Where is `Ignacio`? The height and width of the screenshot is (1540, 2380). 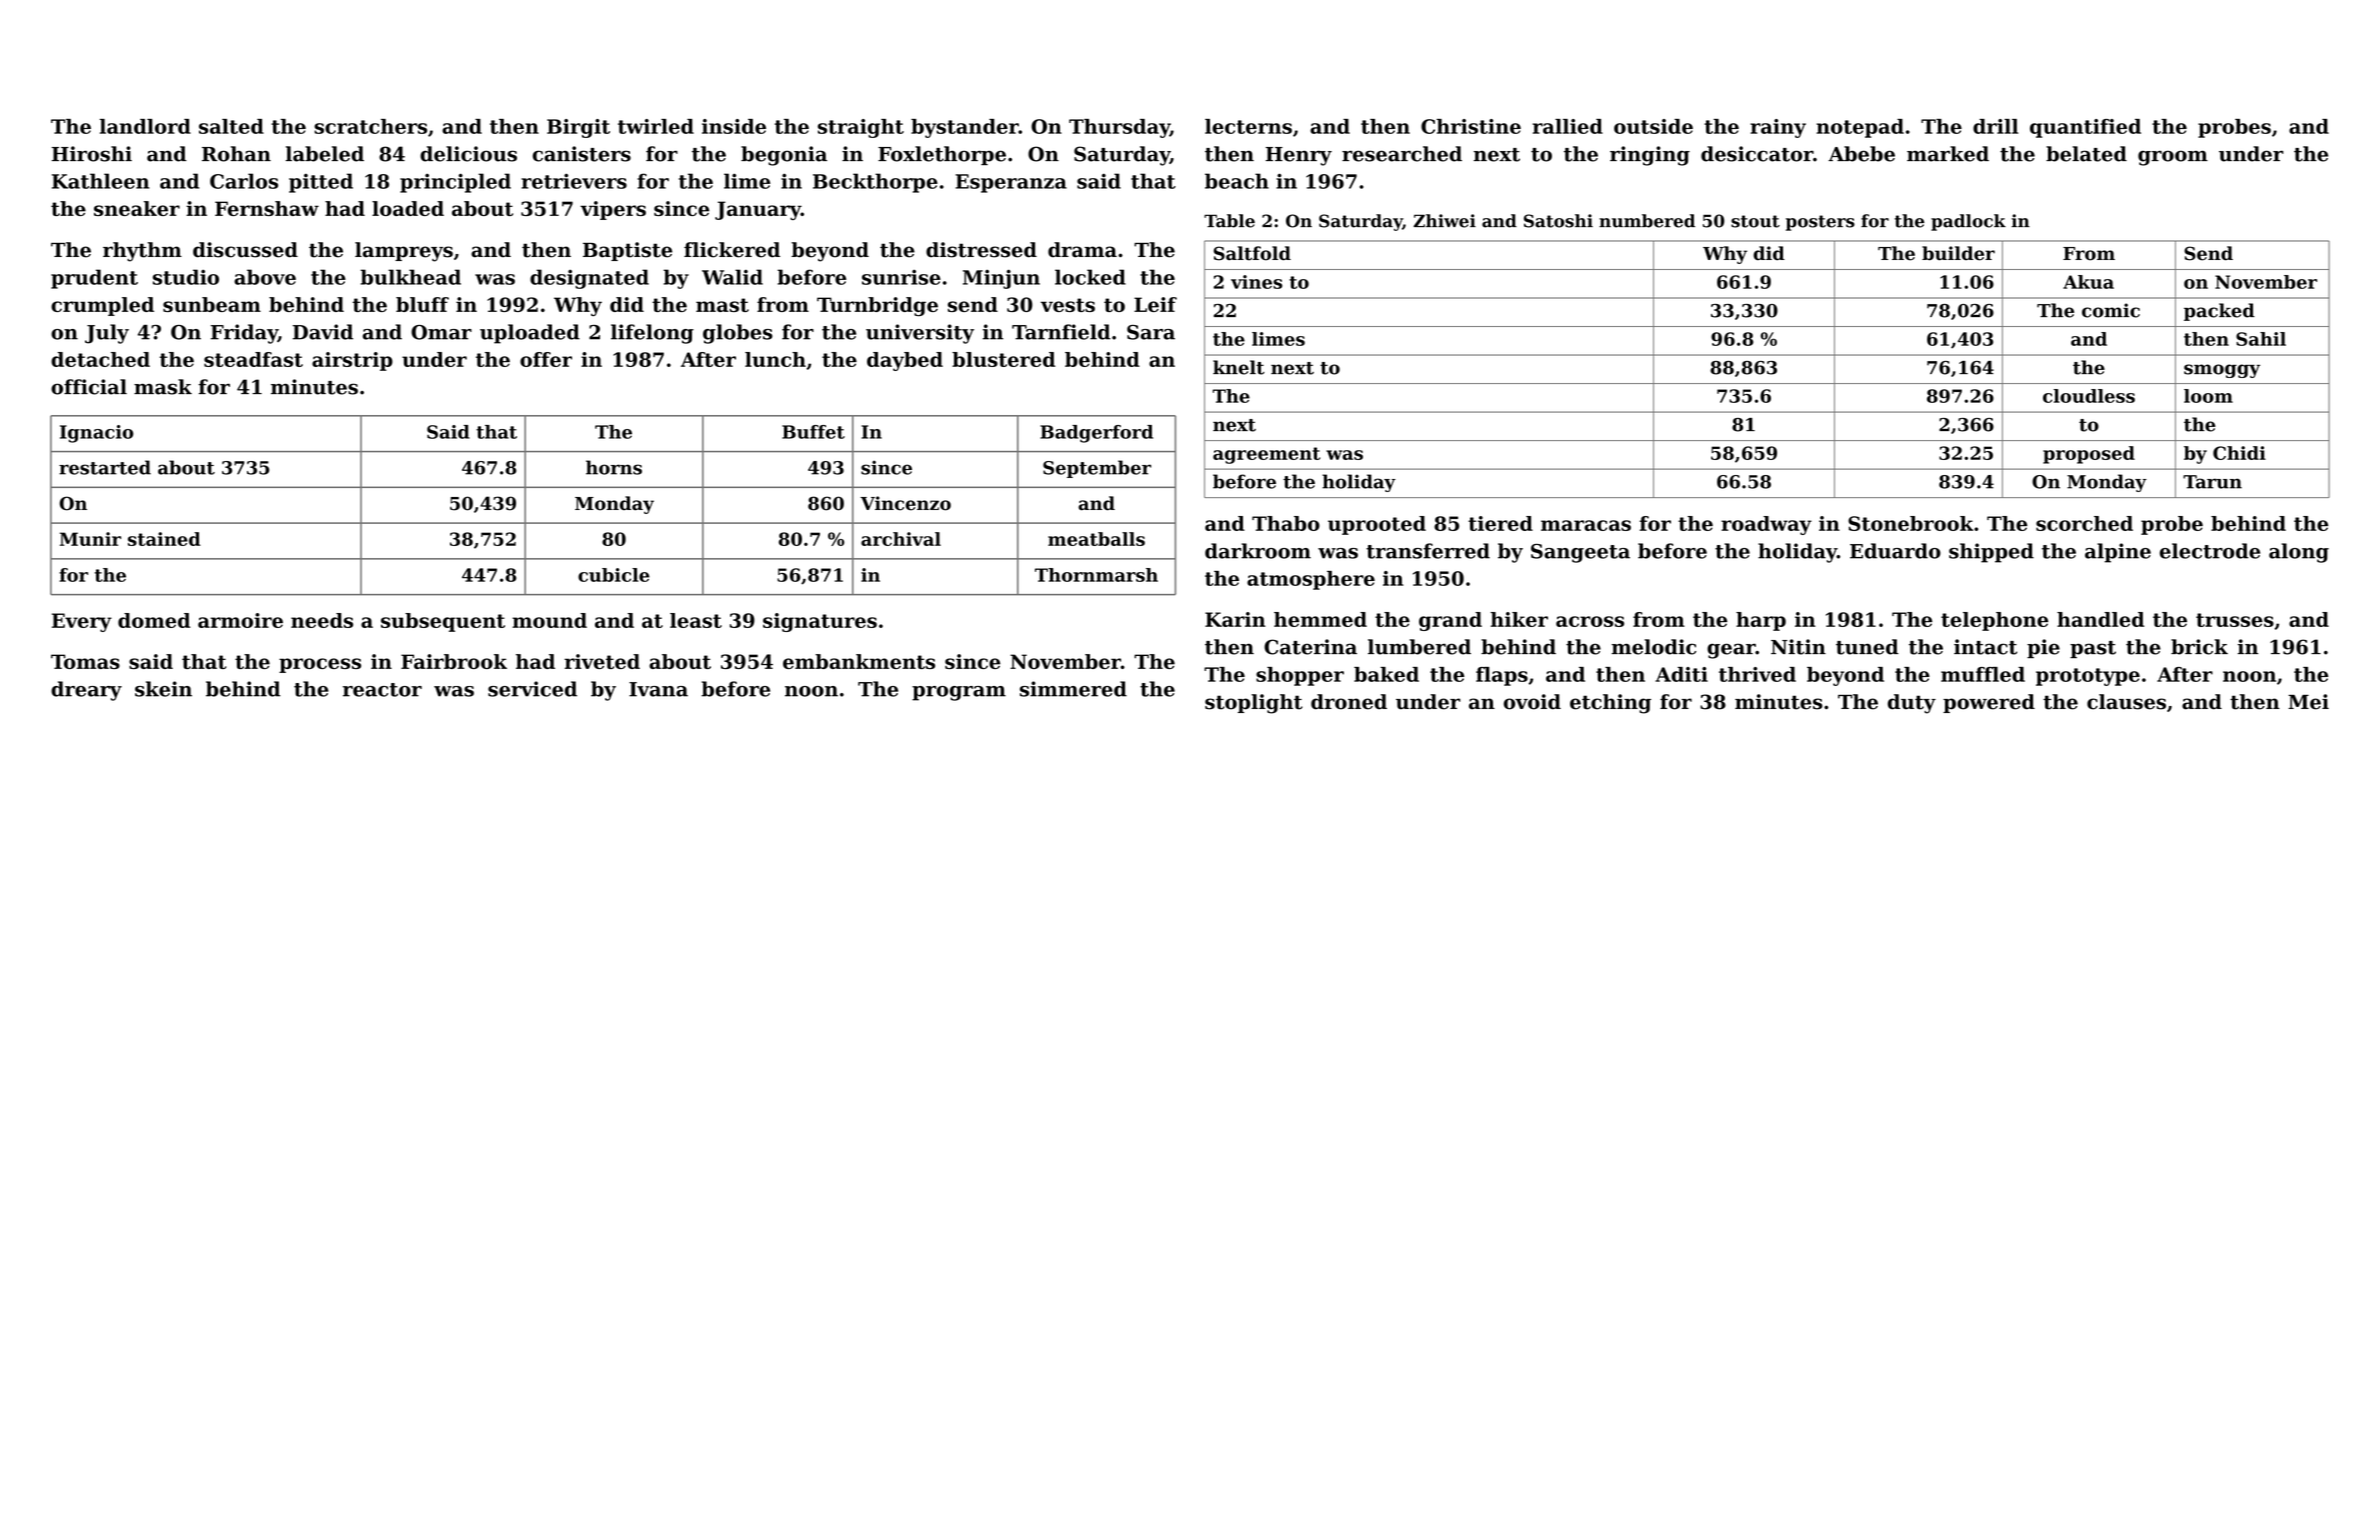 Ignacio is located at coordinates (96, 434).
